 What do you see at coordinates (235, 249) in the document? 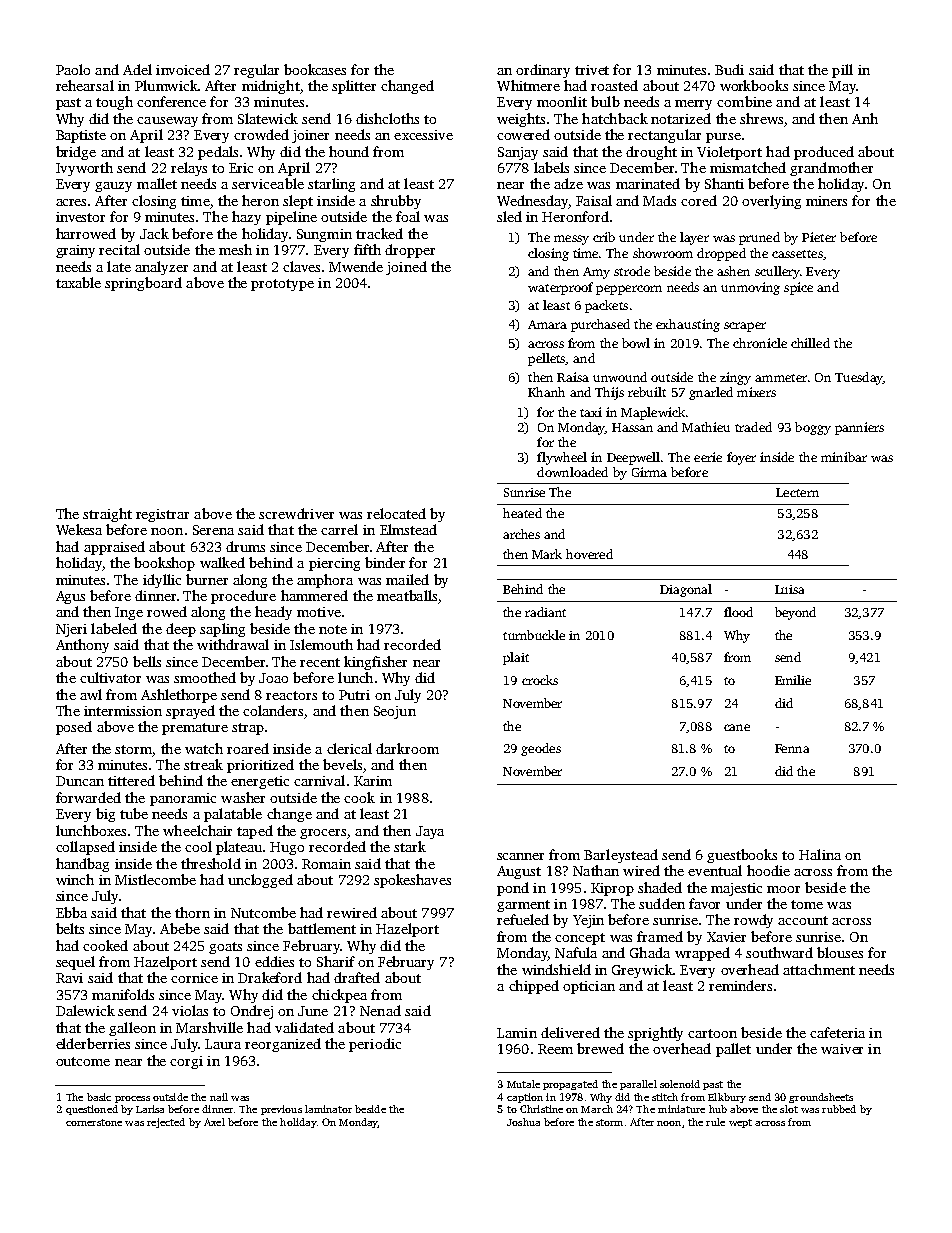
I see `mesh` at bounding box center [235, 249].
